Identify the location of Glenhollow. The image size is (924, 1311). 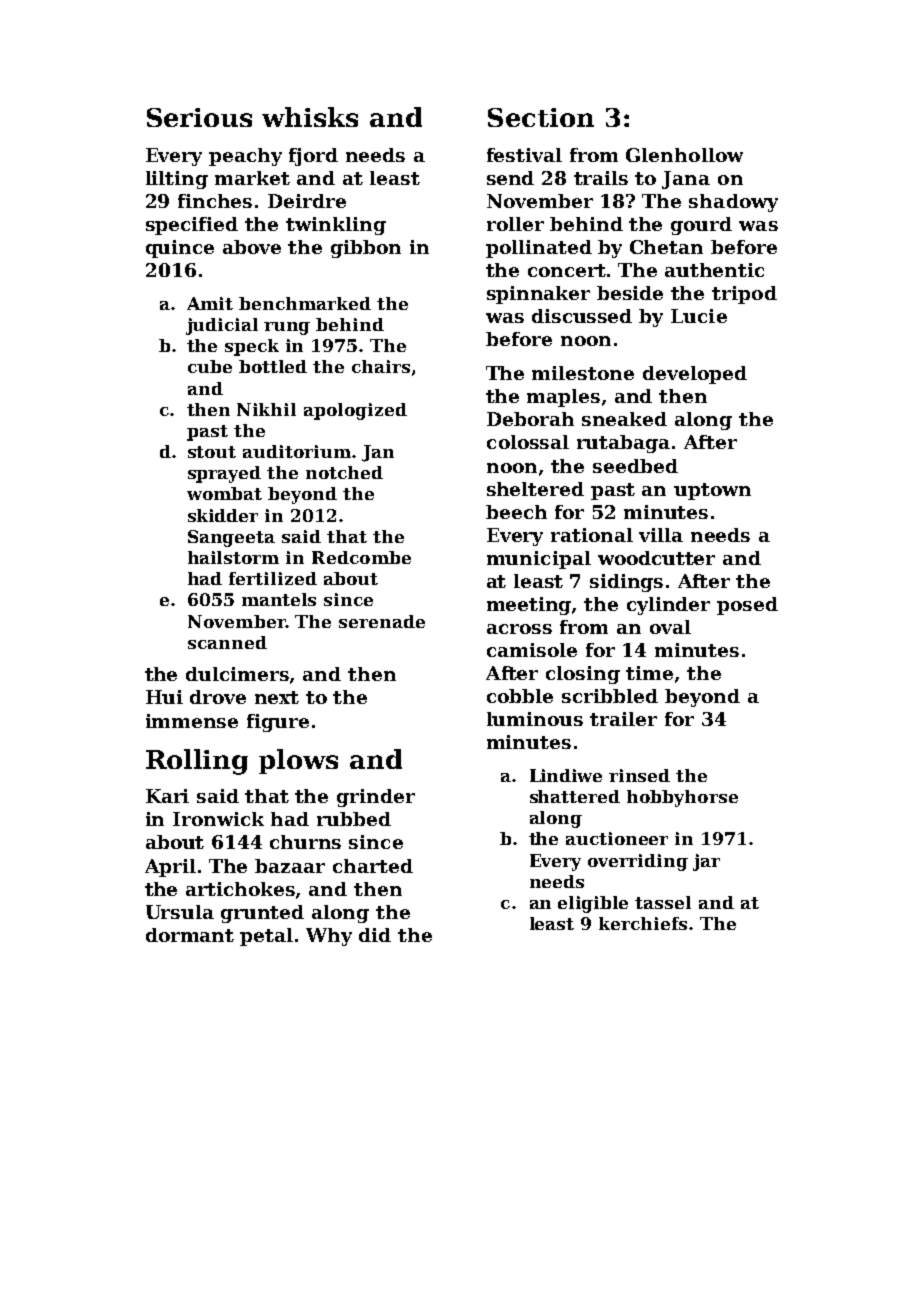
(684, 155).
